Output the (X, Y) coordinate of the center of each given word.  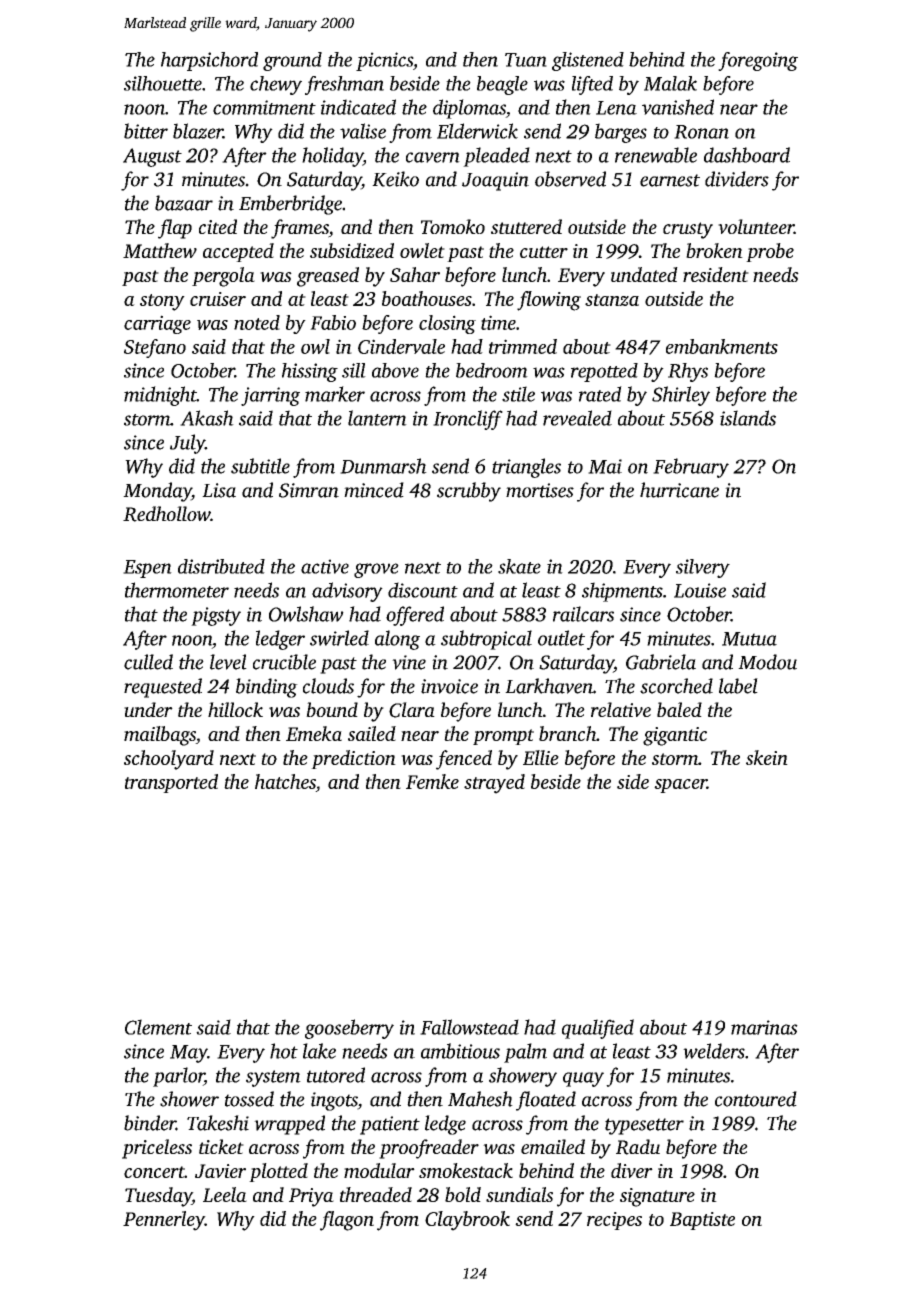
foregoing (758, 61)
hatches (285, 781)
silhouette (163, 83)
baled (679, 709)
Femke (432, 781)
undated (644, 274)
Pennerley (164, 1221)
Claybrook (467, 1221)
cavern (433, 157)
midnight (160, 396)
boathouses (427, 298)
